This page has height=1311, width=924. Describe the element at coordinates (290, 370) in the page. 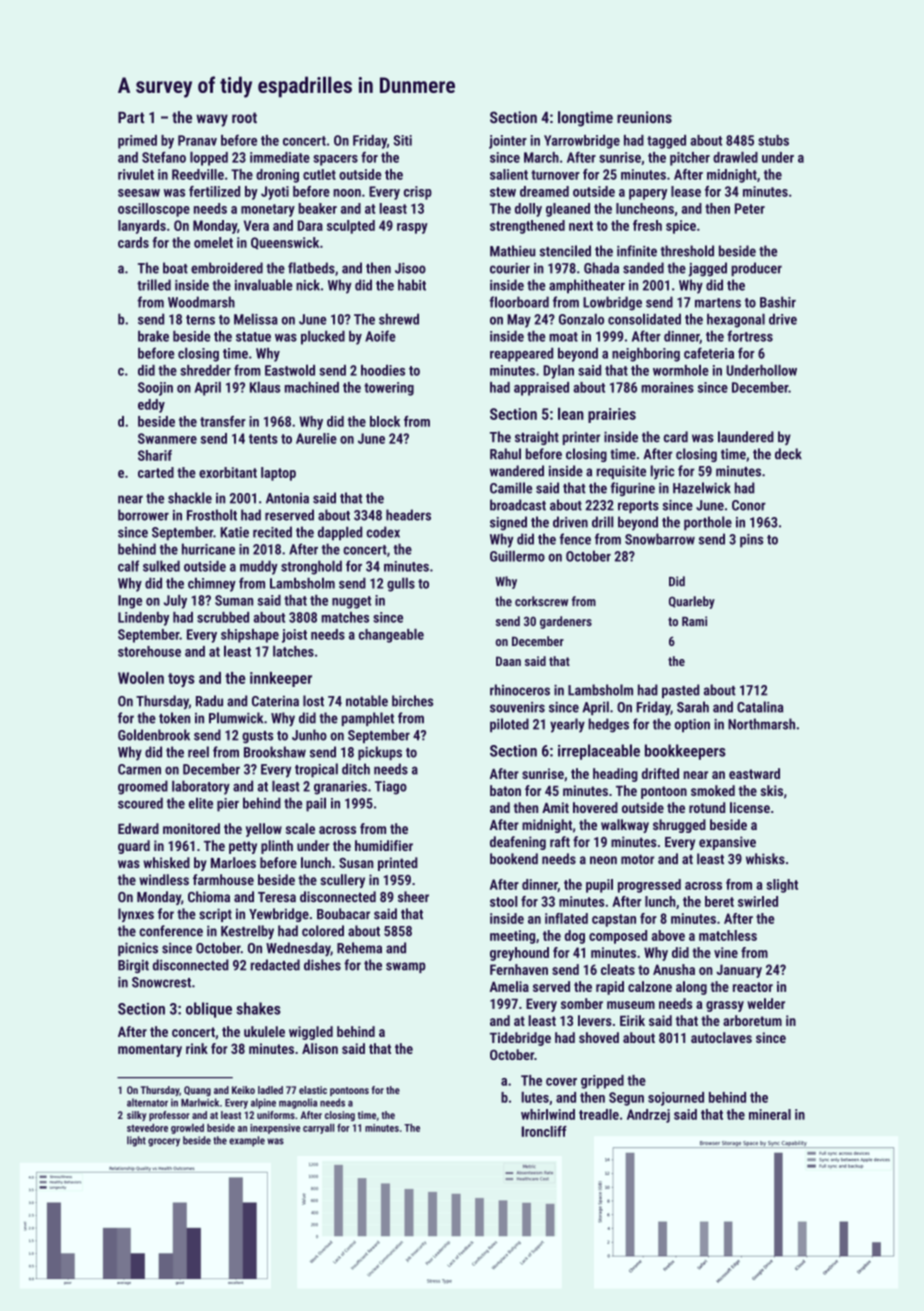

I see `Eastwold` at that location.
